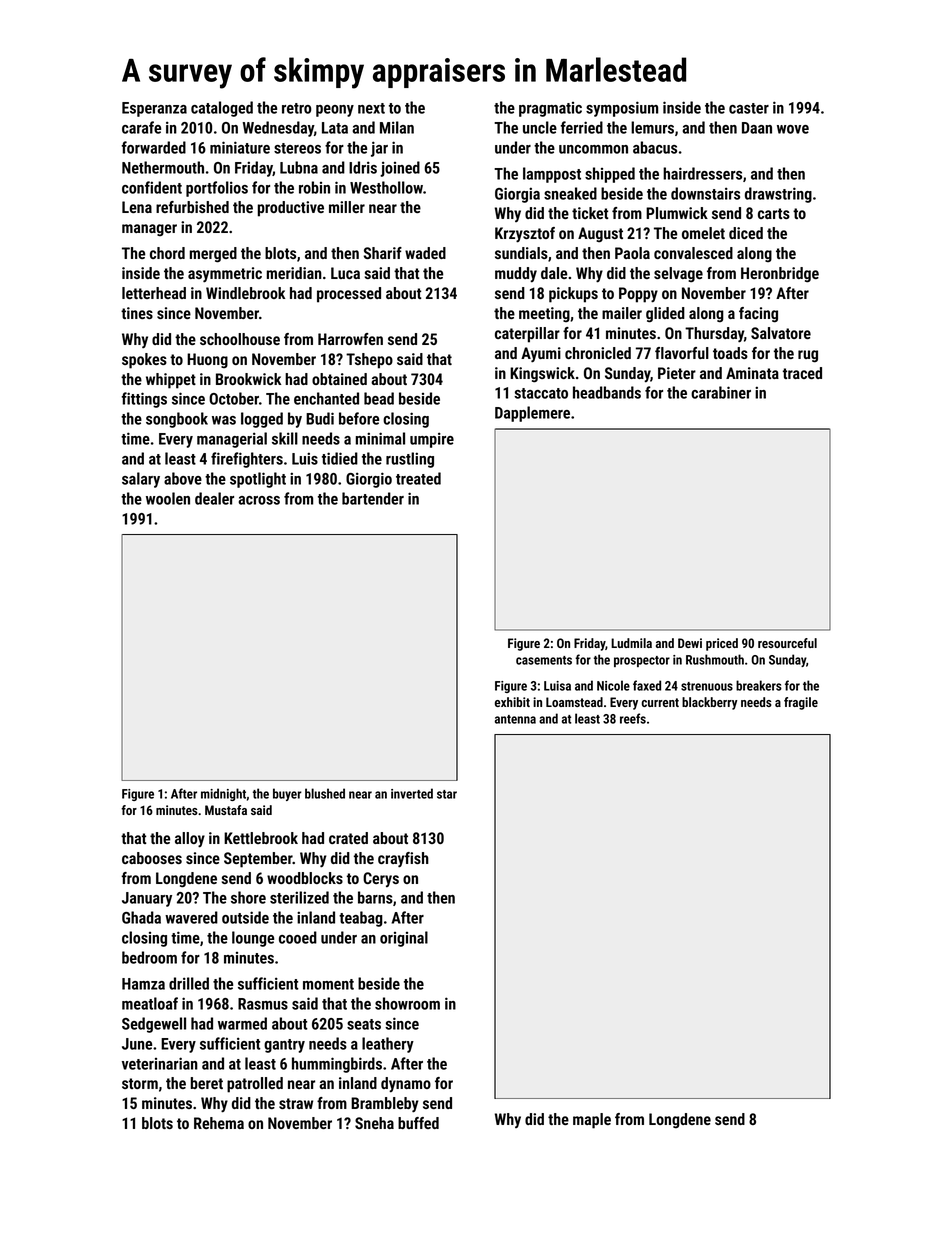  What do you see at coordinates (550, 109) in the page?
I see `pragmatic` at bounding box center [550, 109].
